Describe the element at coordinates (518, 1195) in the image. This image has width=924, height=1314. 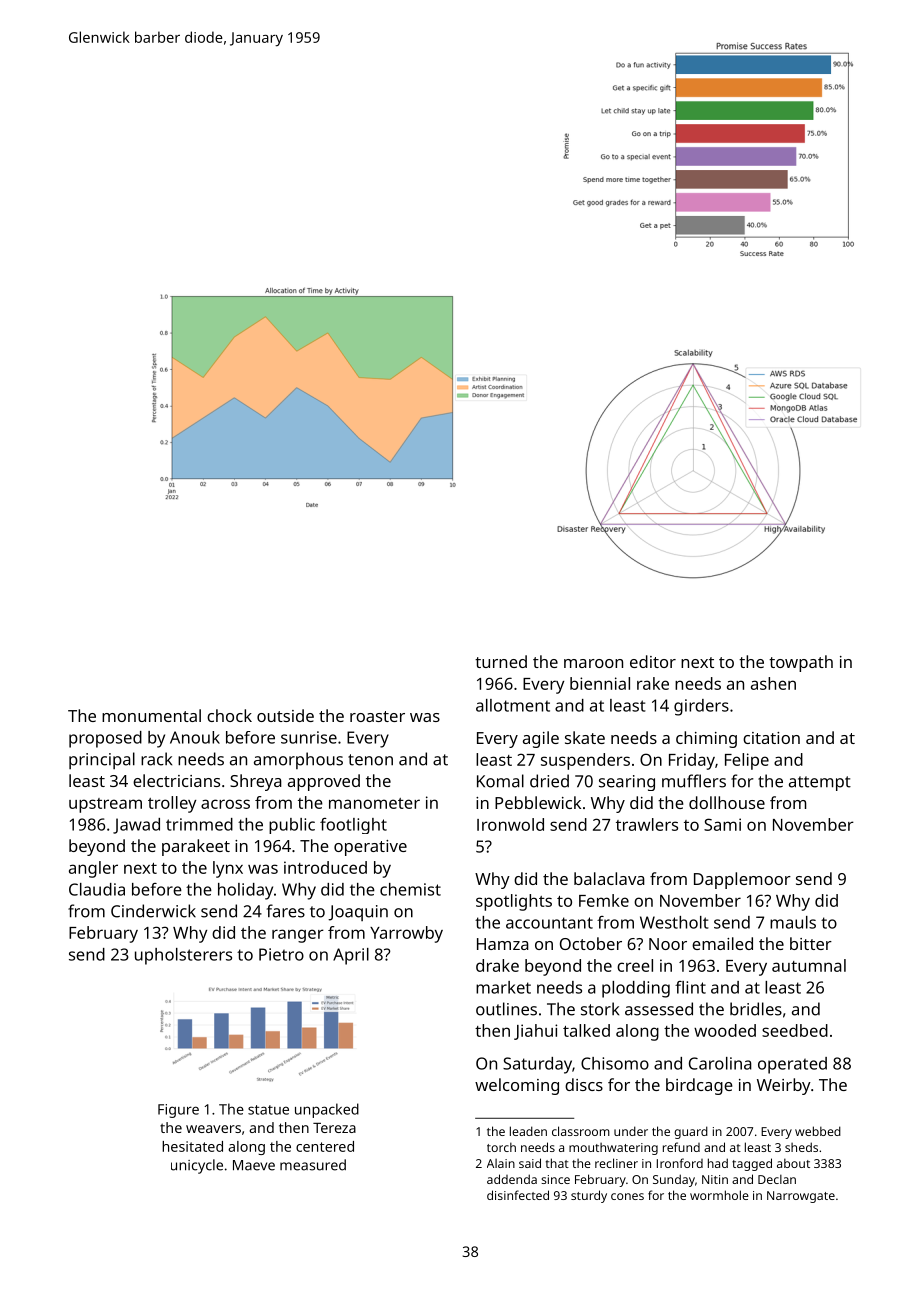
I see `disinfected` at that location.
